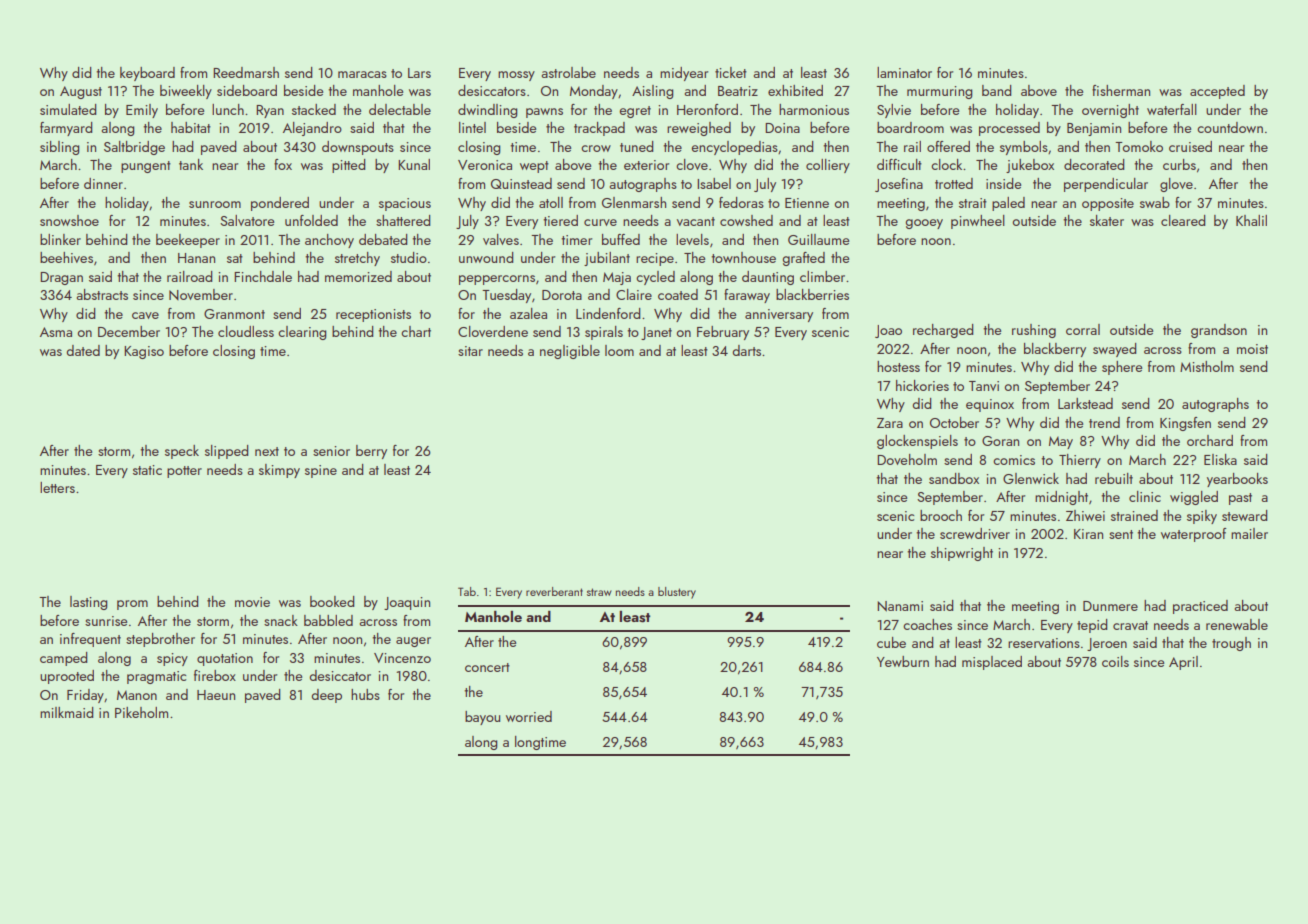  What do you see at coordinates (1179, 164) in the document?
I see `curbs` at bounding box center [1179, 164].
